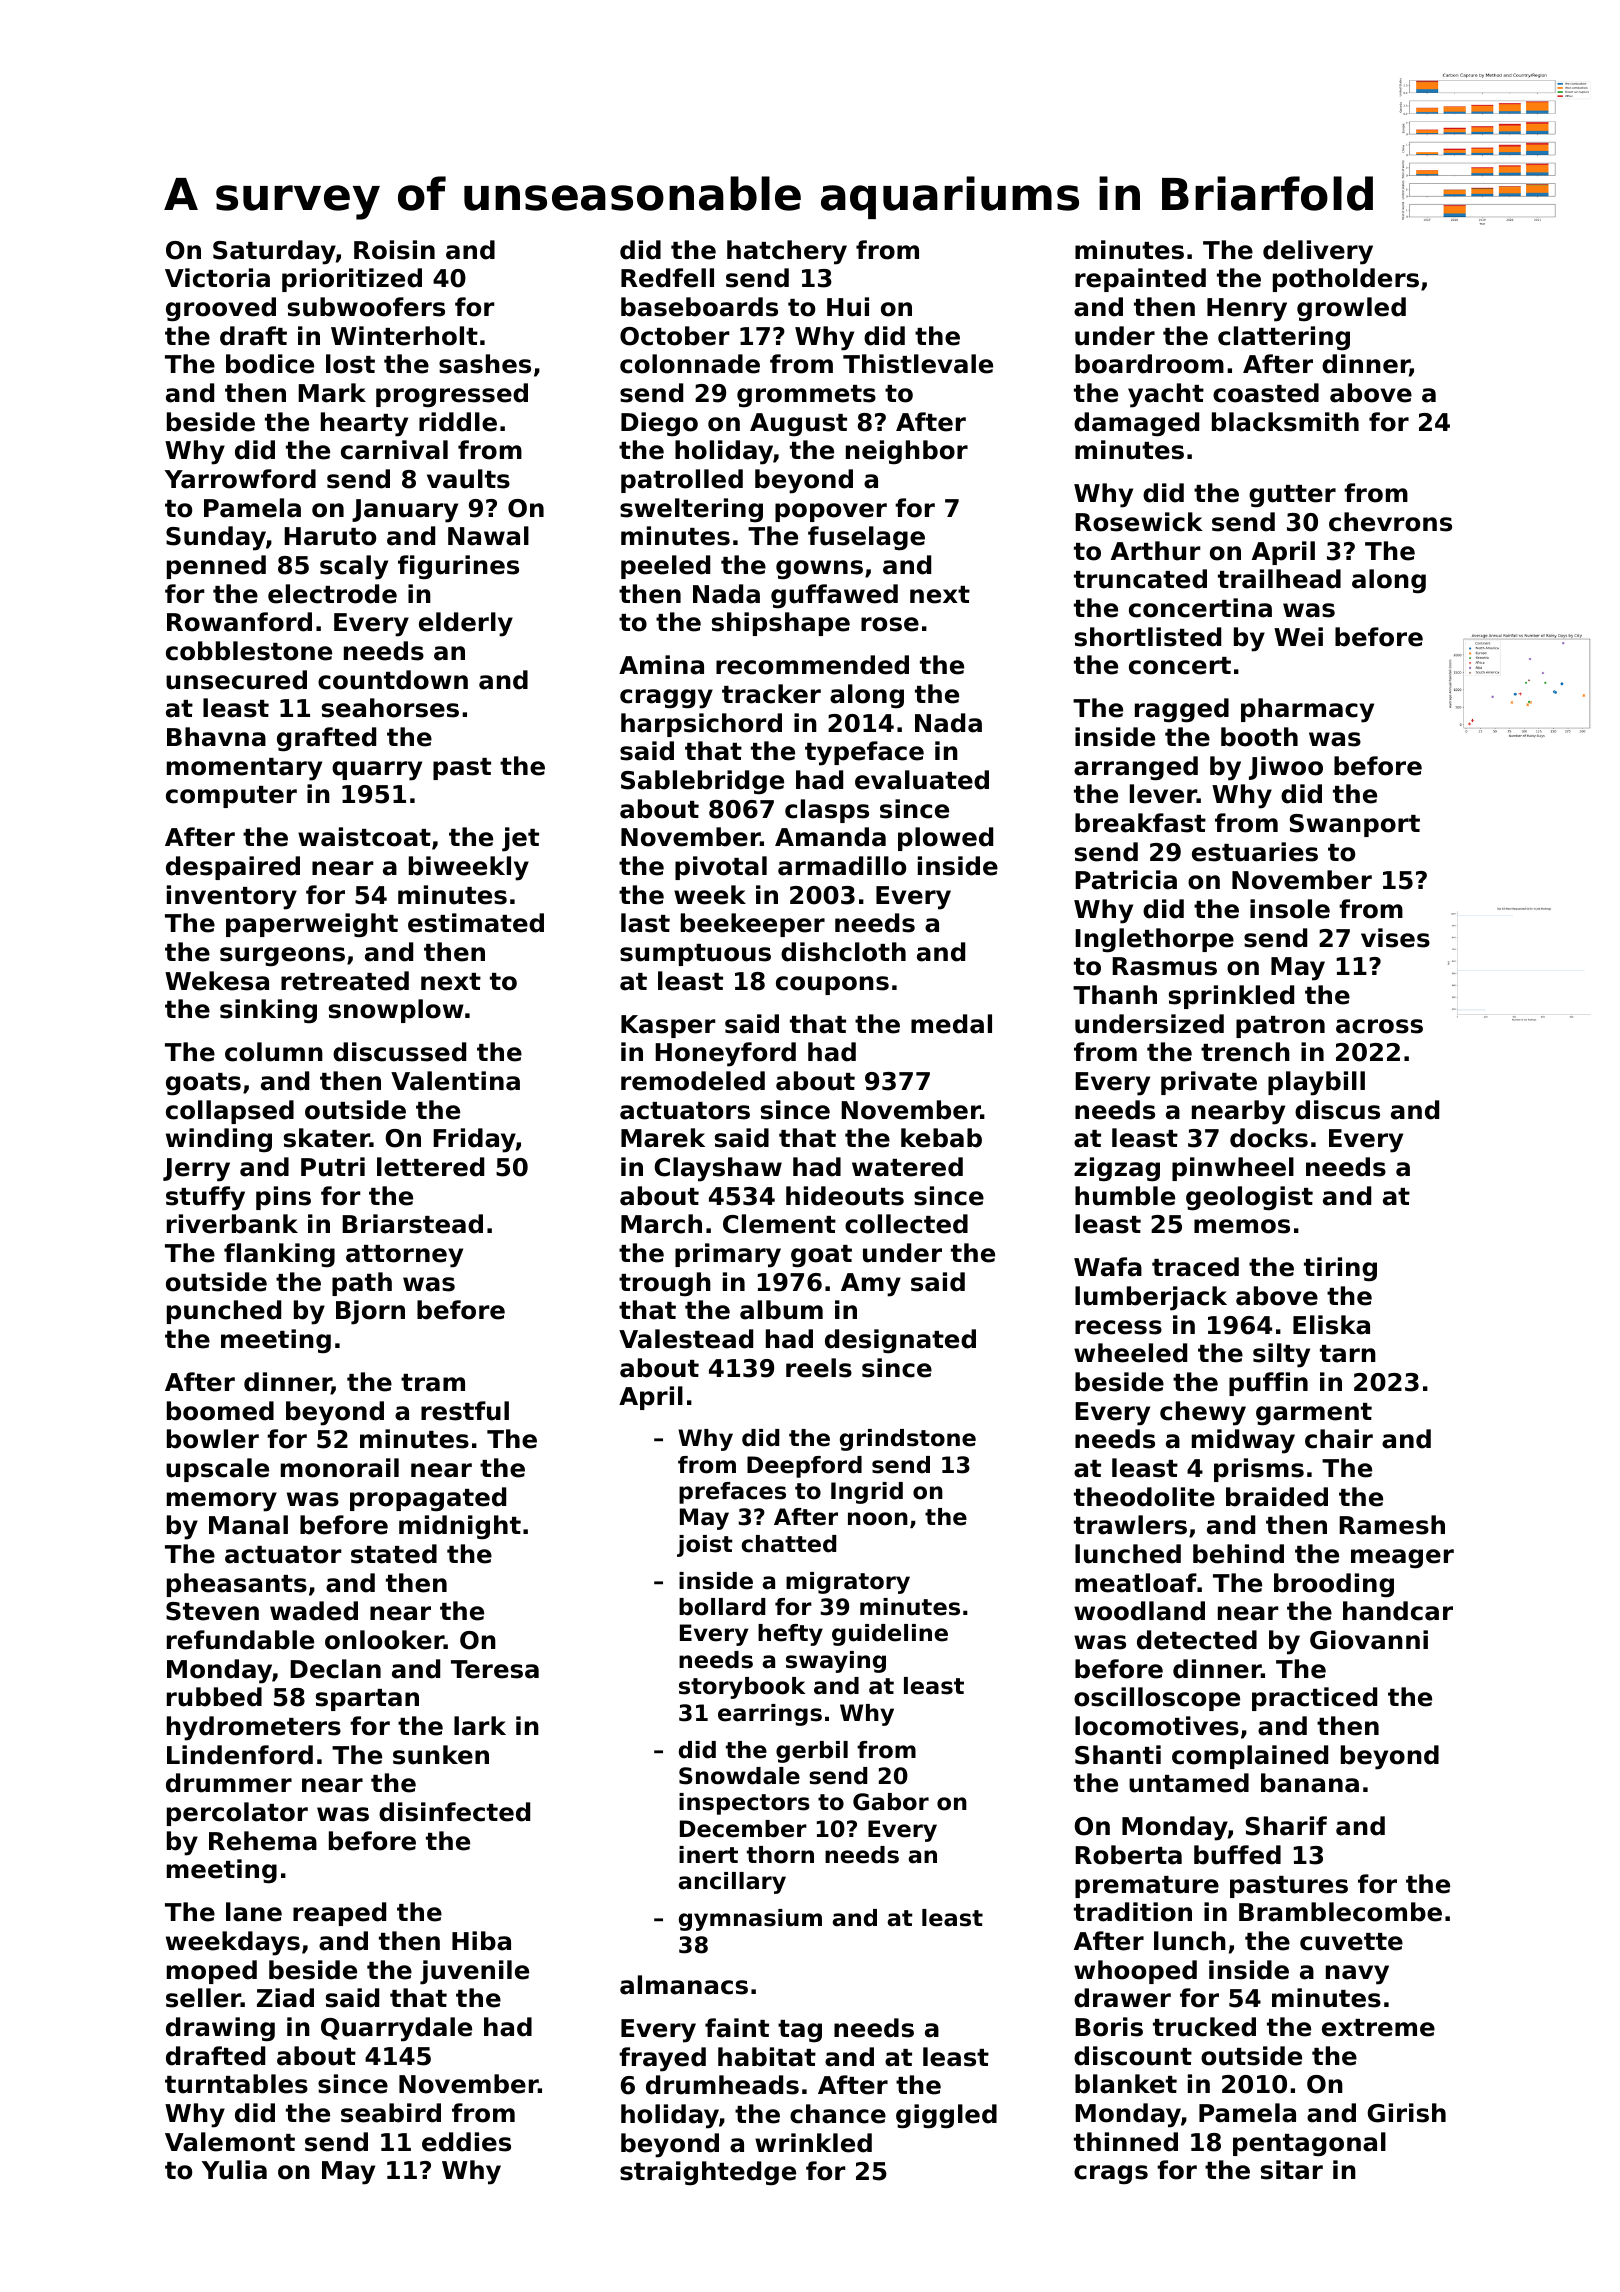 Image resolution: width=1620 pixels, height=2292 pixels. Describe the element at coordinates (520, 839) in the image. I see `jet` at that location.
